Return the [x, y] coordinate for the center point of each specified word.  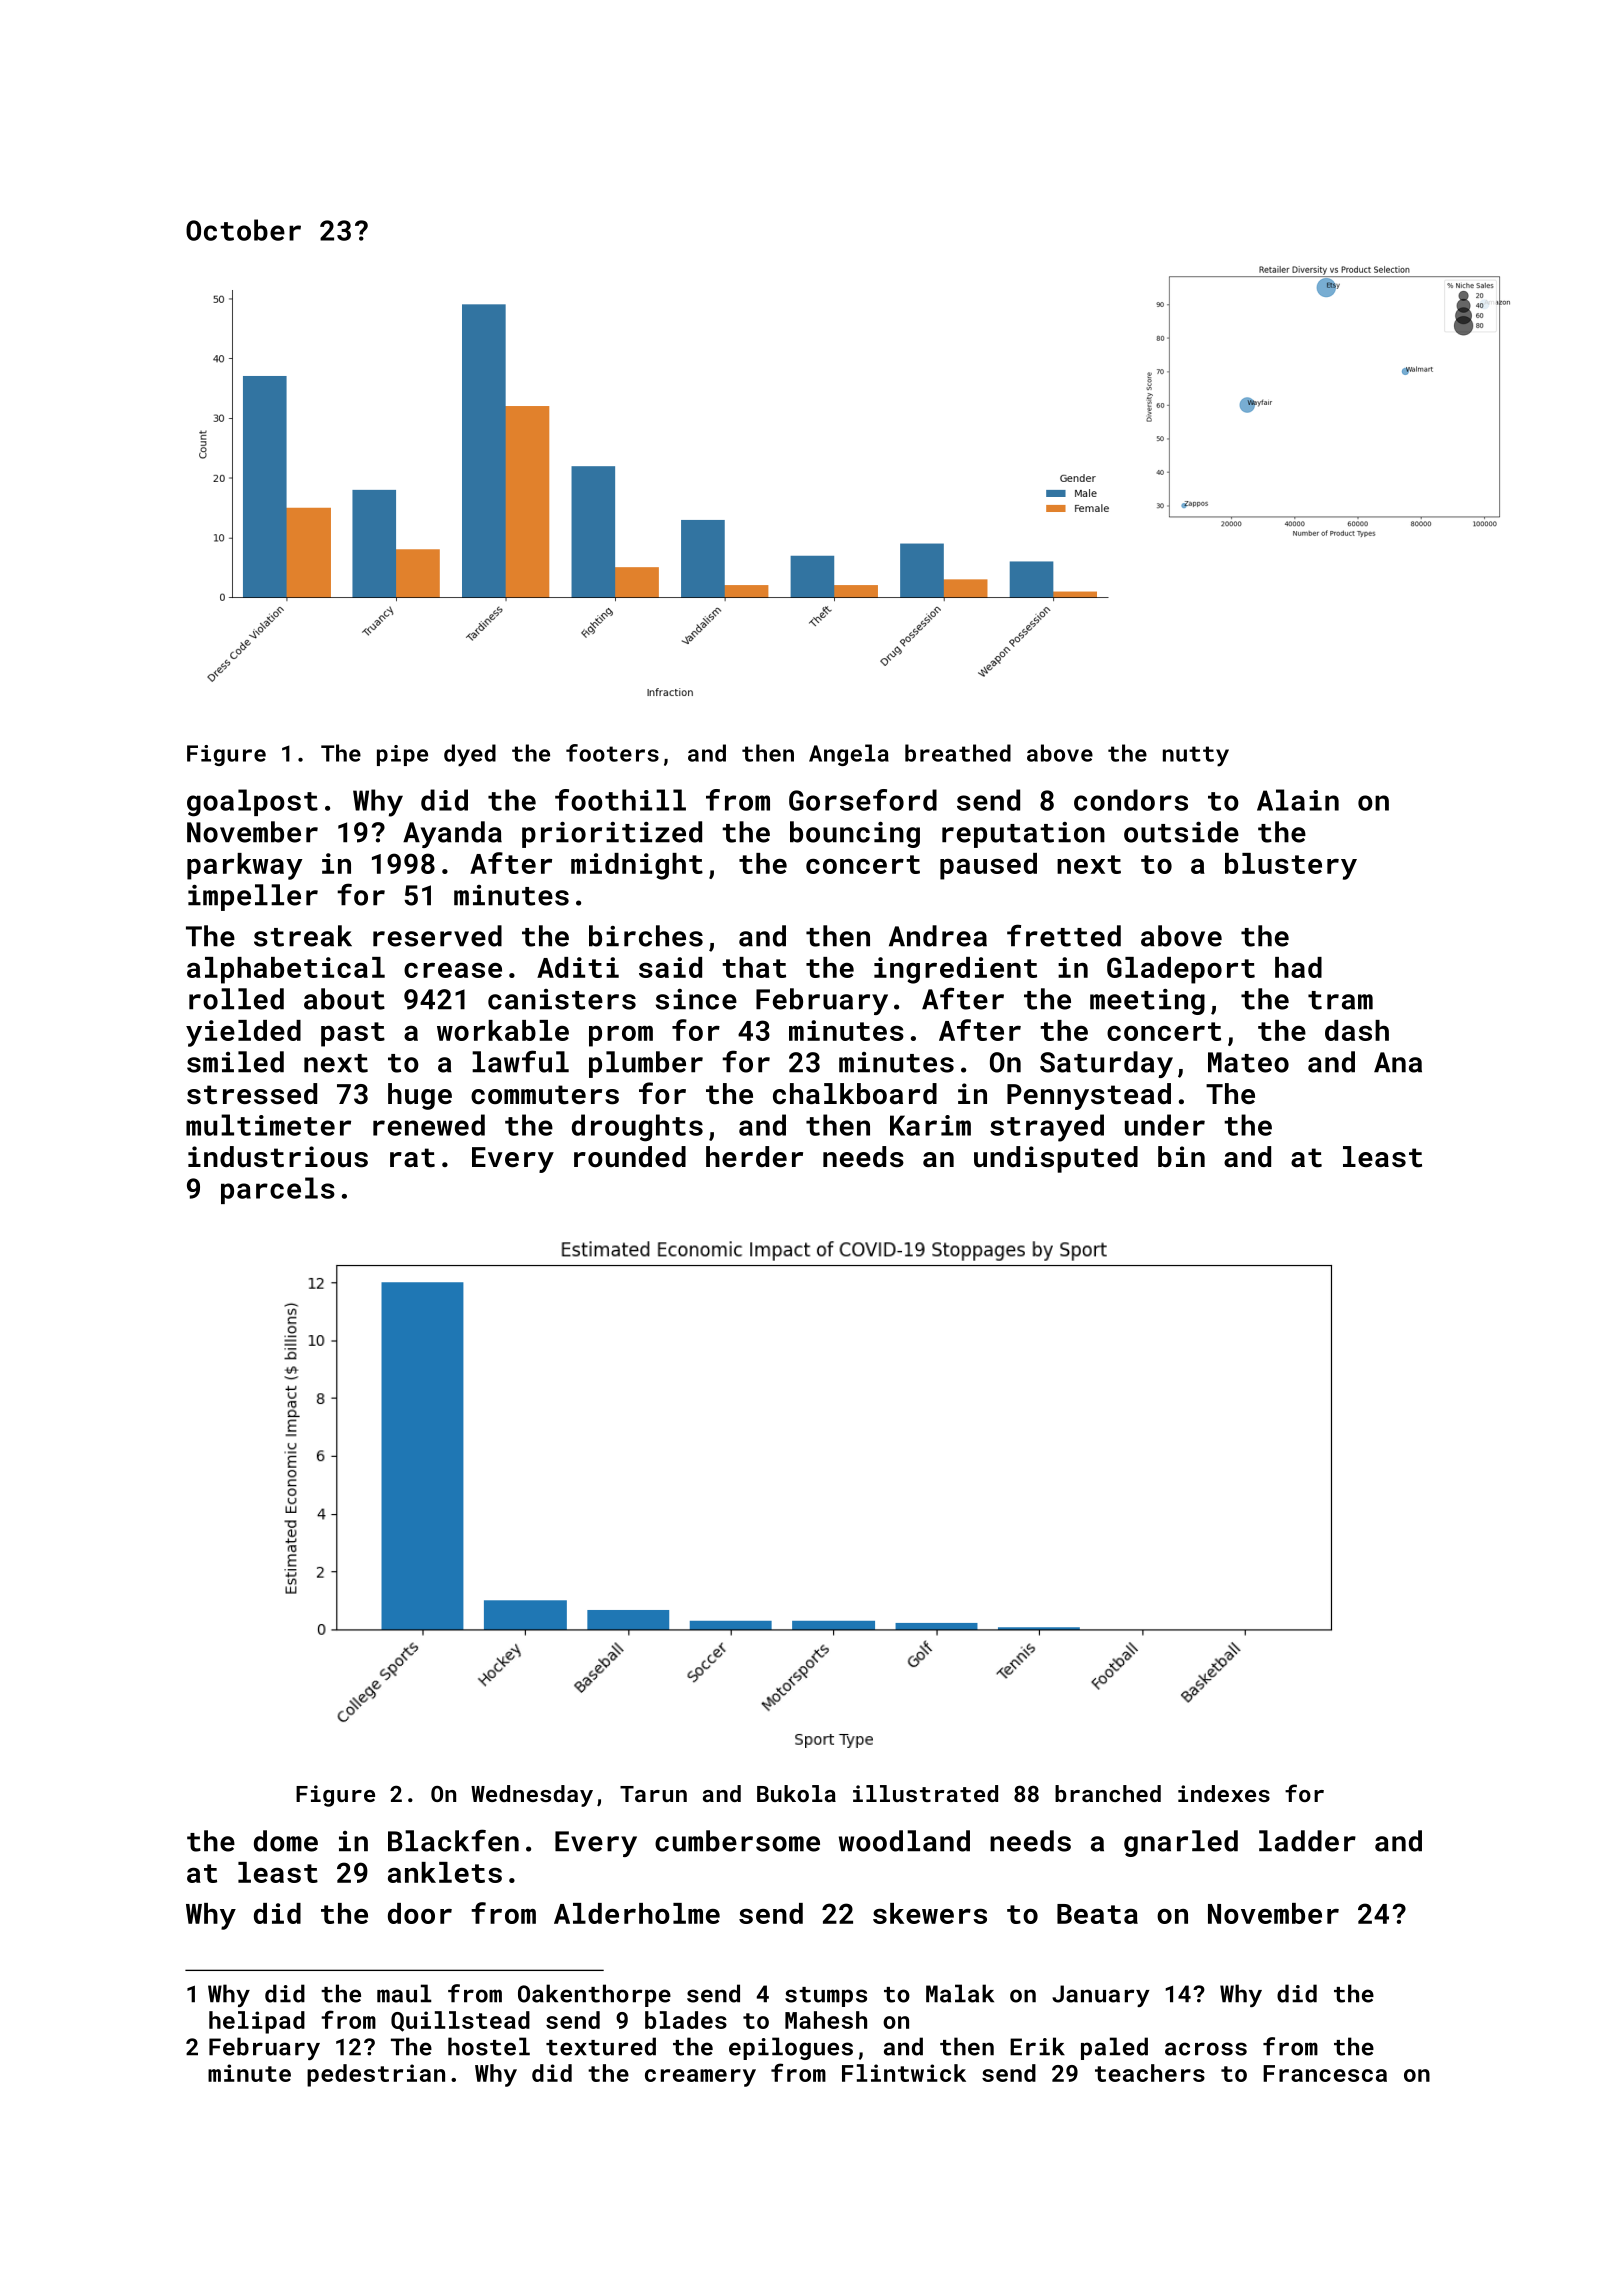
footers [612, 753]
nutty [1196, 756]
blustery [1291, 866]
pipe [402, 755]
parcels [278, 1190]
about [344, 999]
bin [1181, 1156]
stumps [826, 1997]
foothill [620, 800]
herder [754, 1156]
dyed [470, 755]
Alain [1298, 800]
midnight [637, 866]
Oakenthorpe [594, 1995]
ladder [1307, 1841]
